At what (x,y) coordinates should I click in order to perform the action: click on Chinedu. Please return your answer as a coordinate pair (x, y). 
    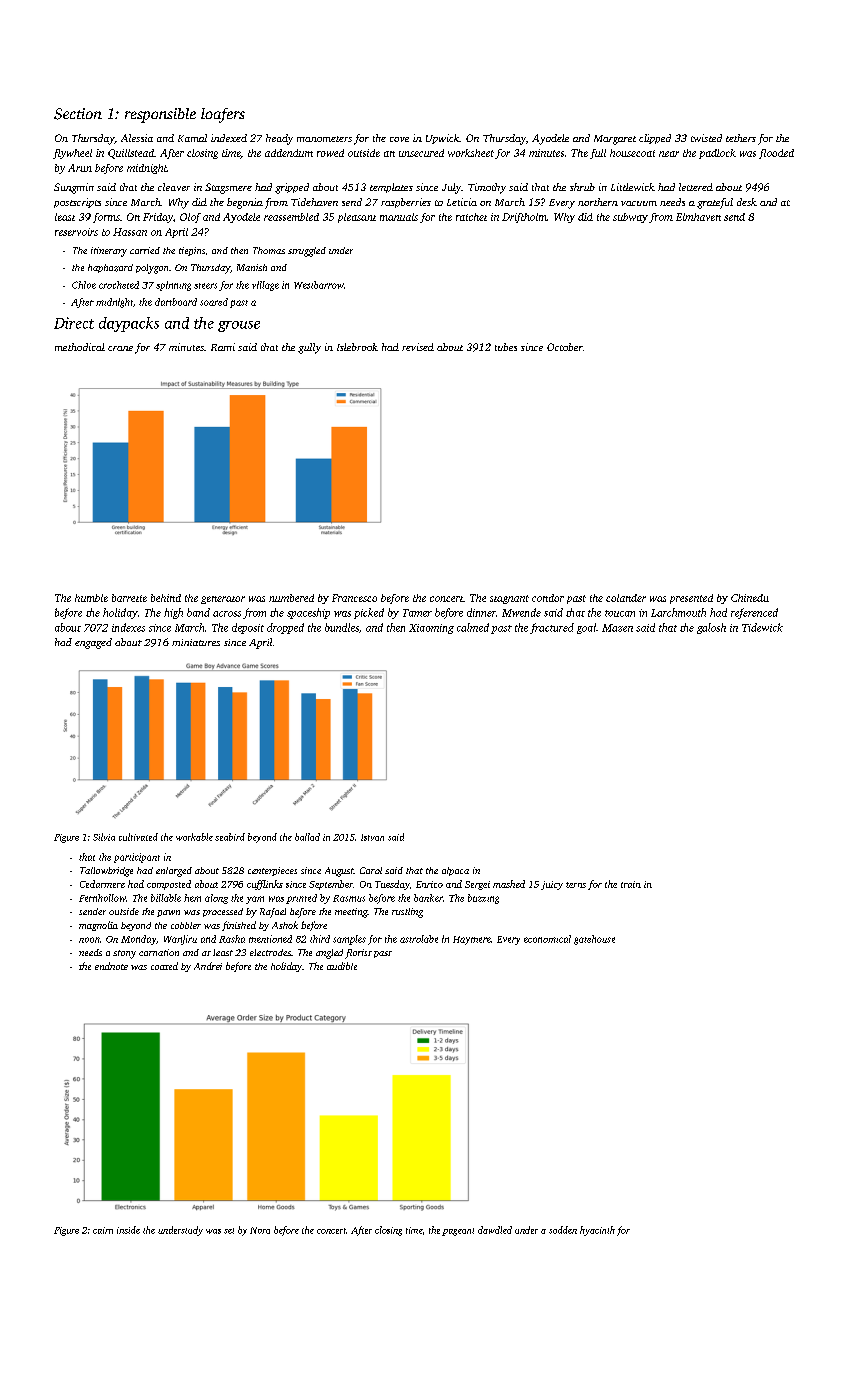
    Looking at the image, I should click on (750, 598).
